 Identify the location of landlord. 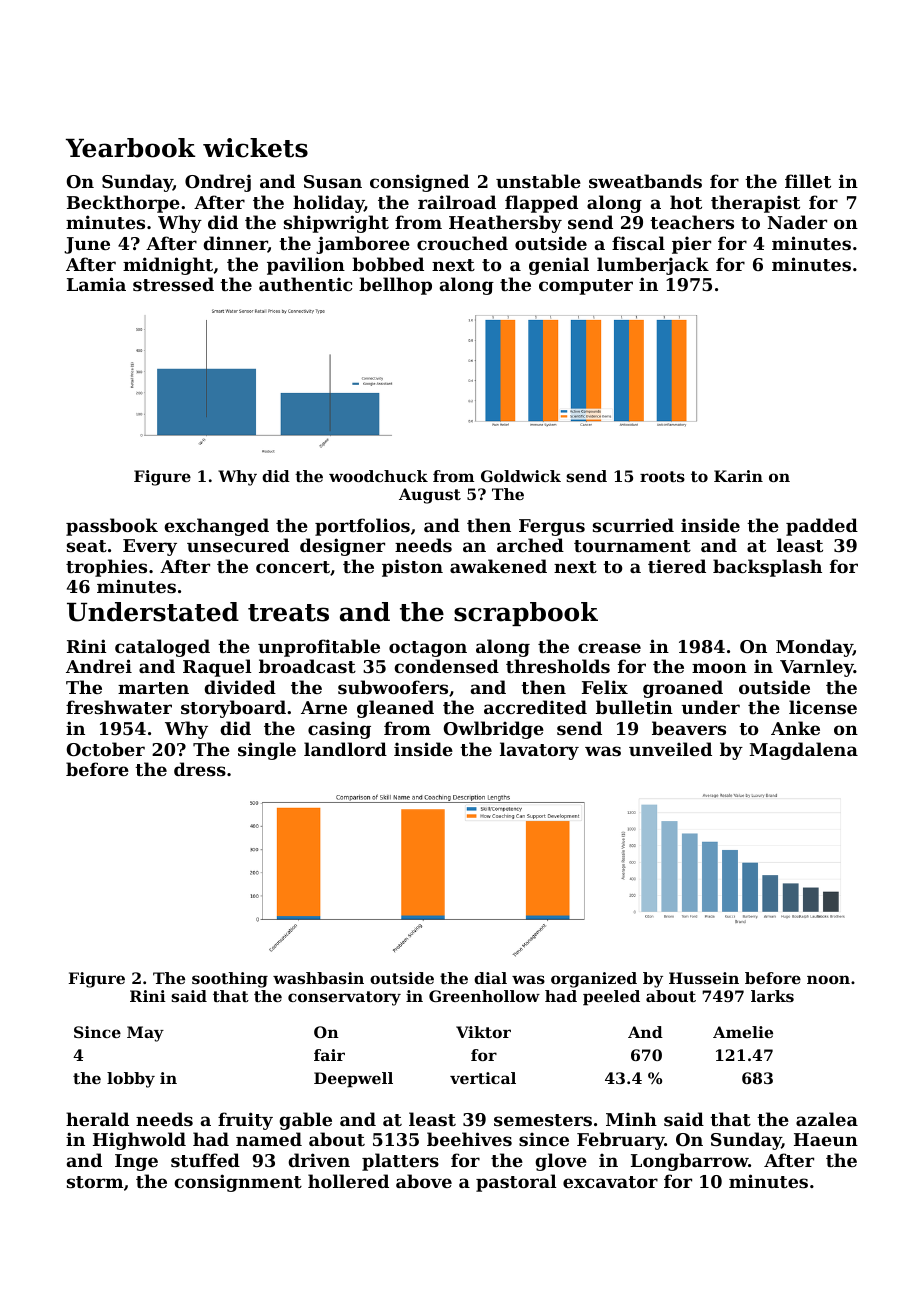
(345, 749).
